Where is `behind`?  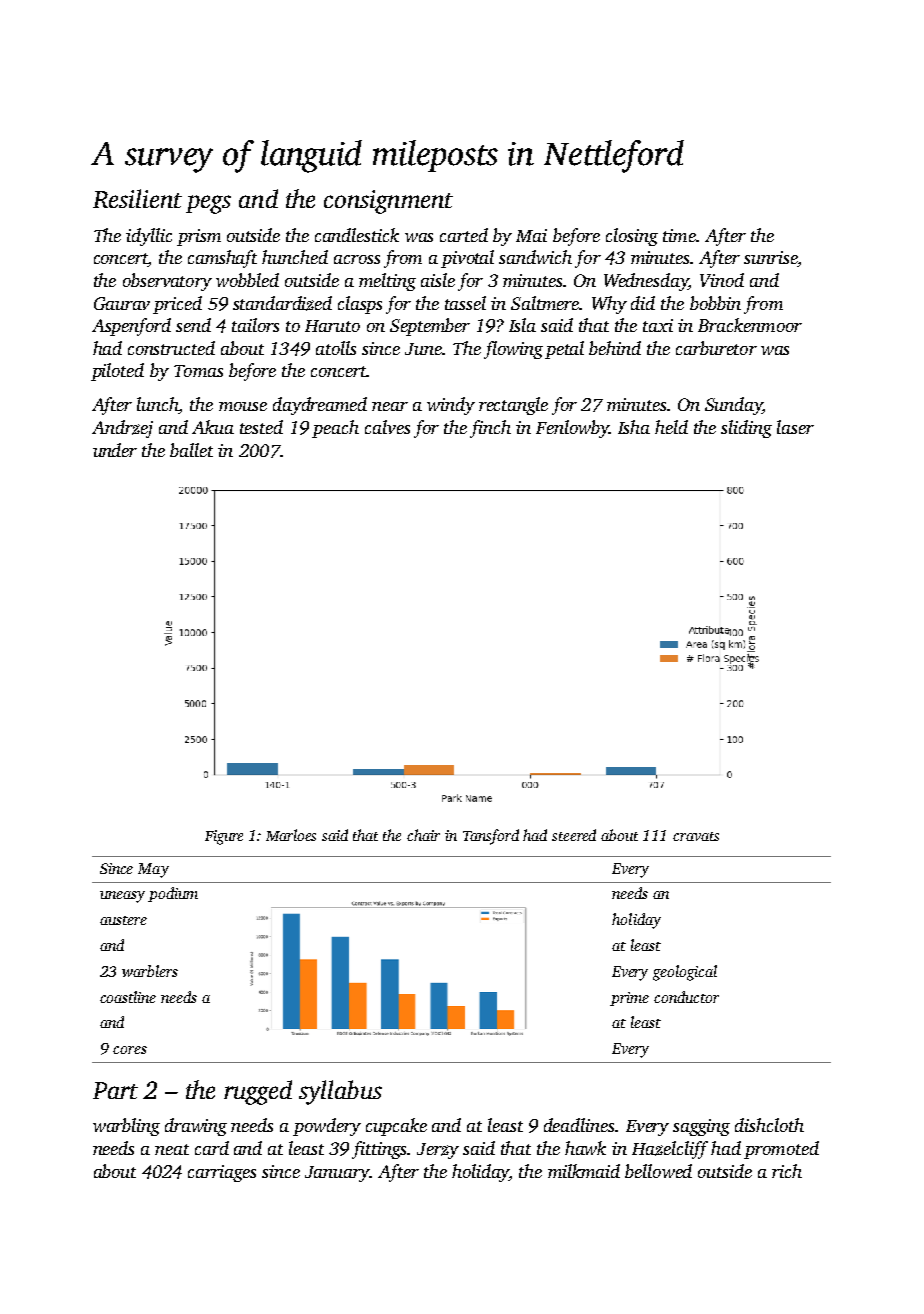 behind is located at coordinates (615, 348).
